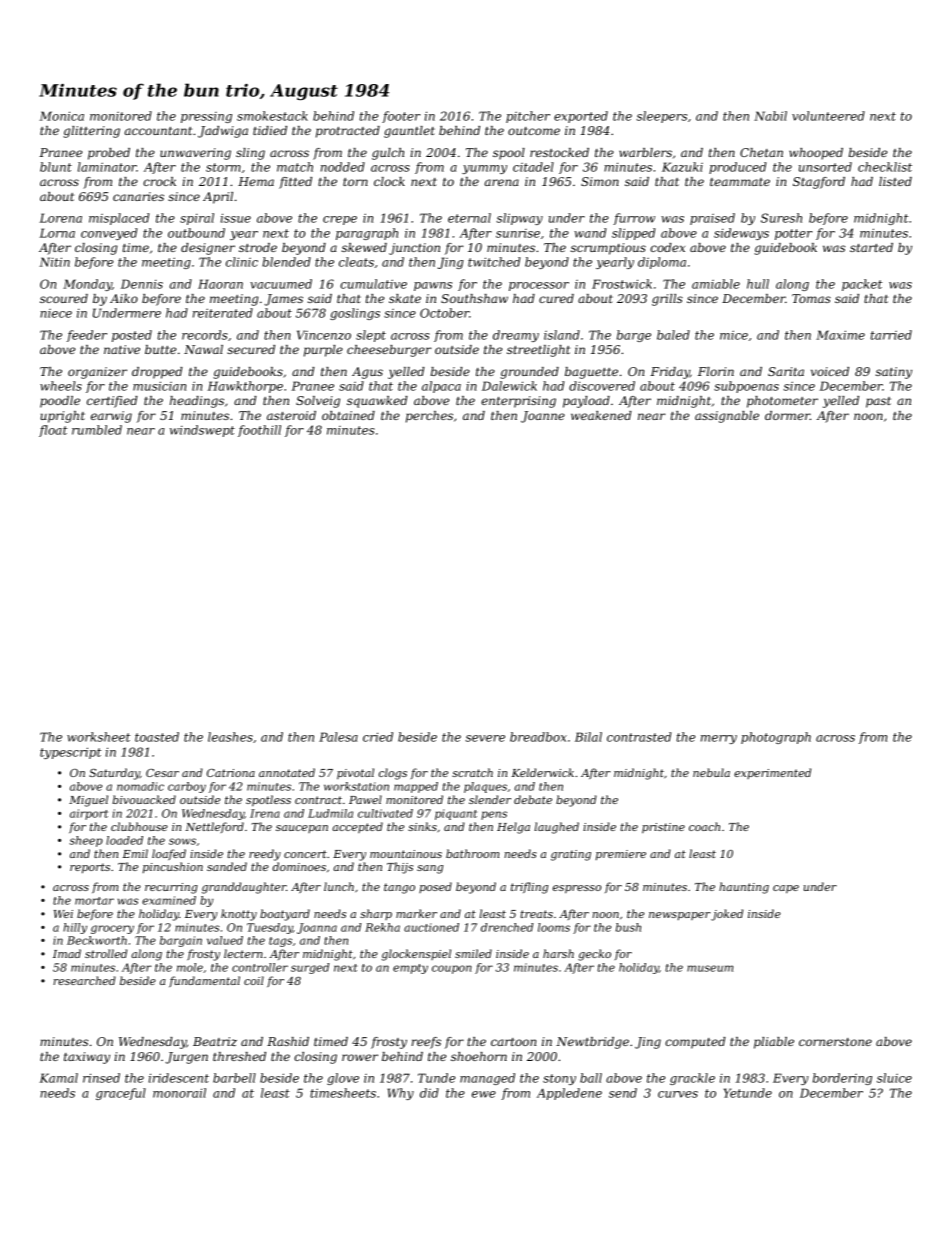 The height and width of the image is (1233, 952). What do you see at coordinates (770, 116) in the image?
I see `Nabil` at bounding box center [770, 116].
